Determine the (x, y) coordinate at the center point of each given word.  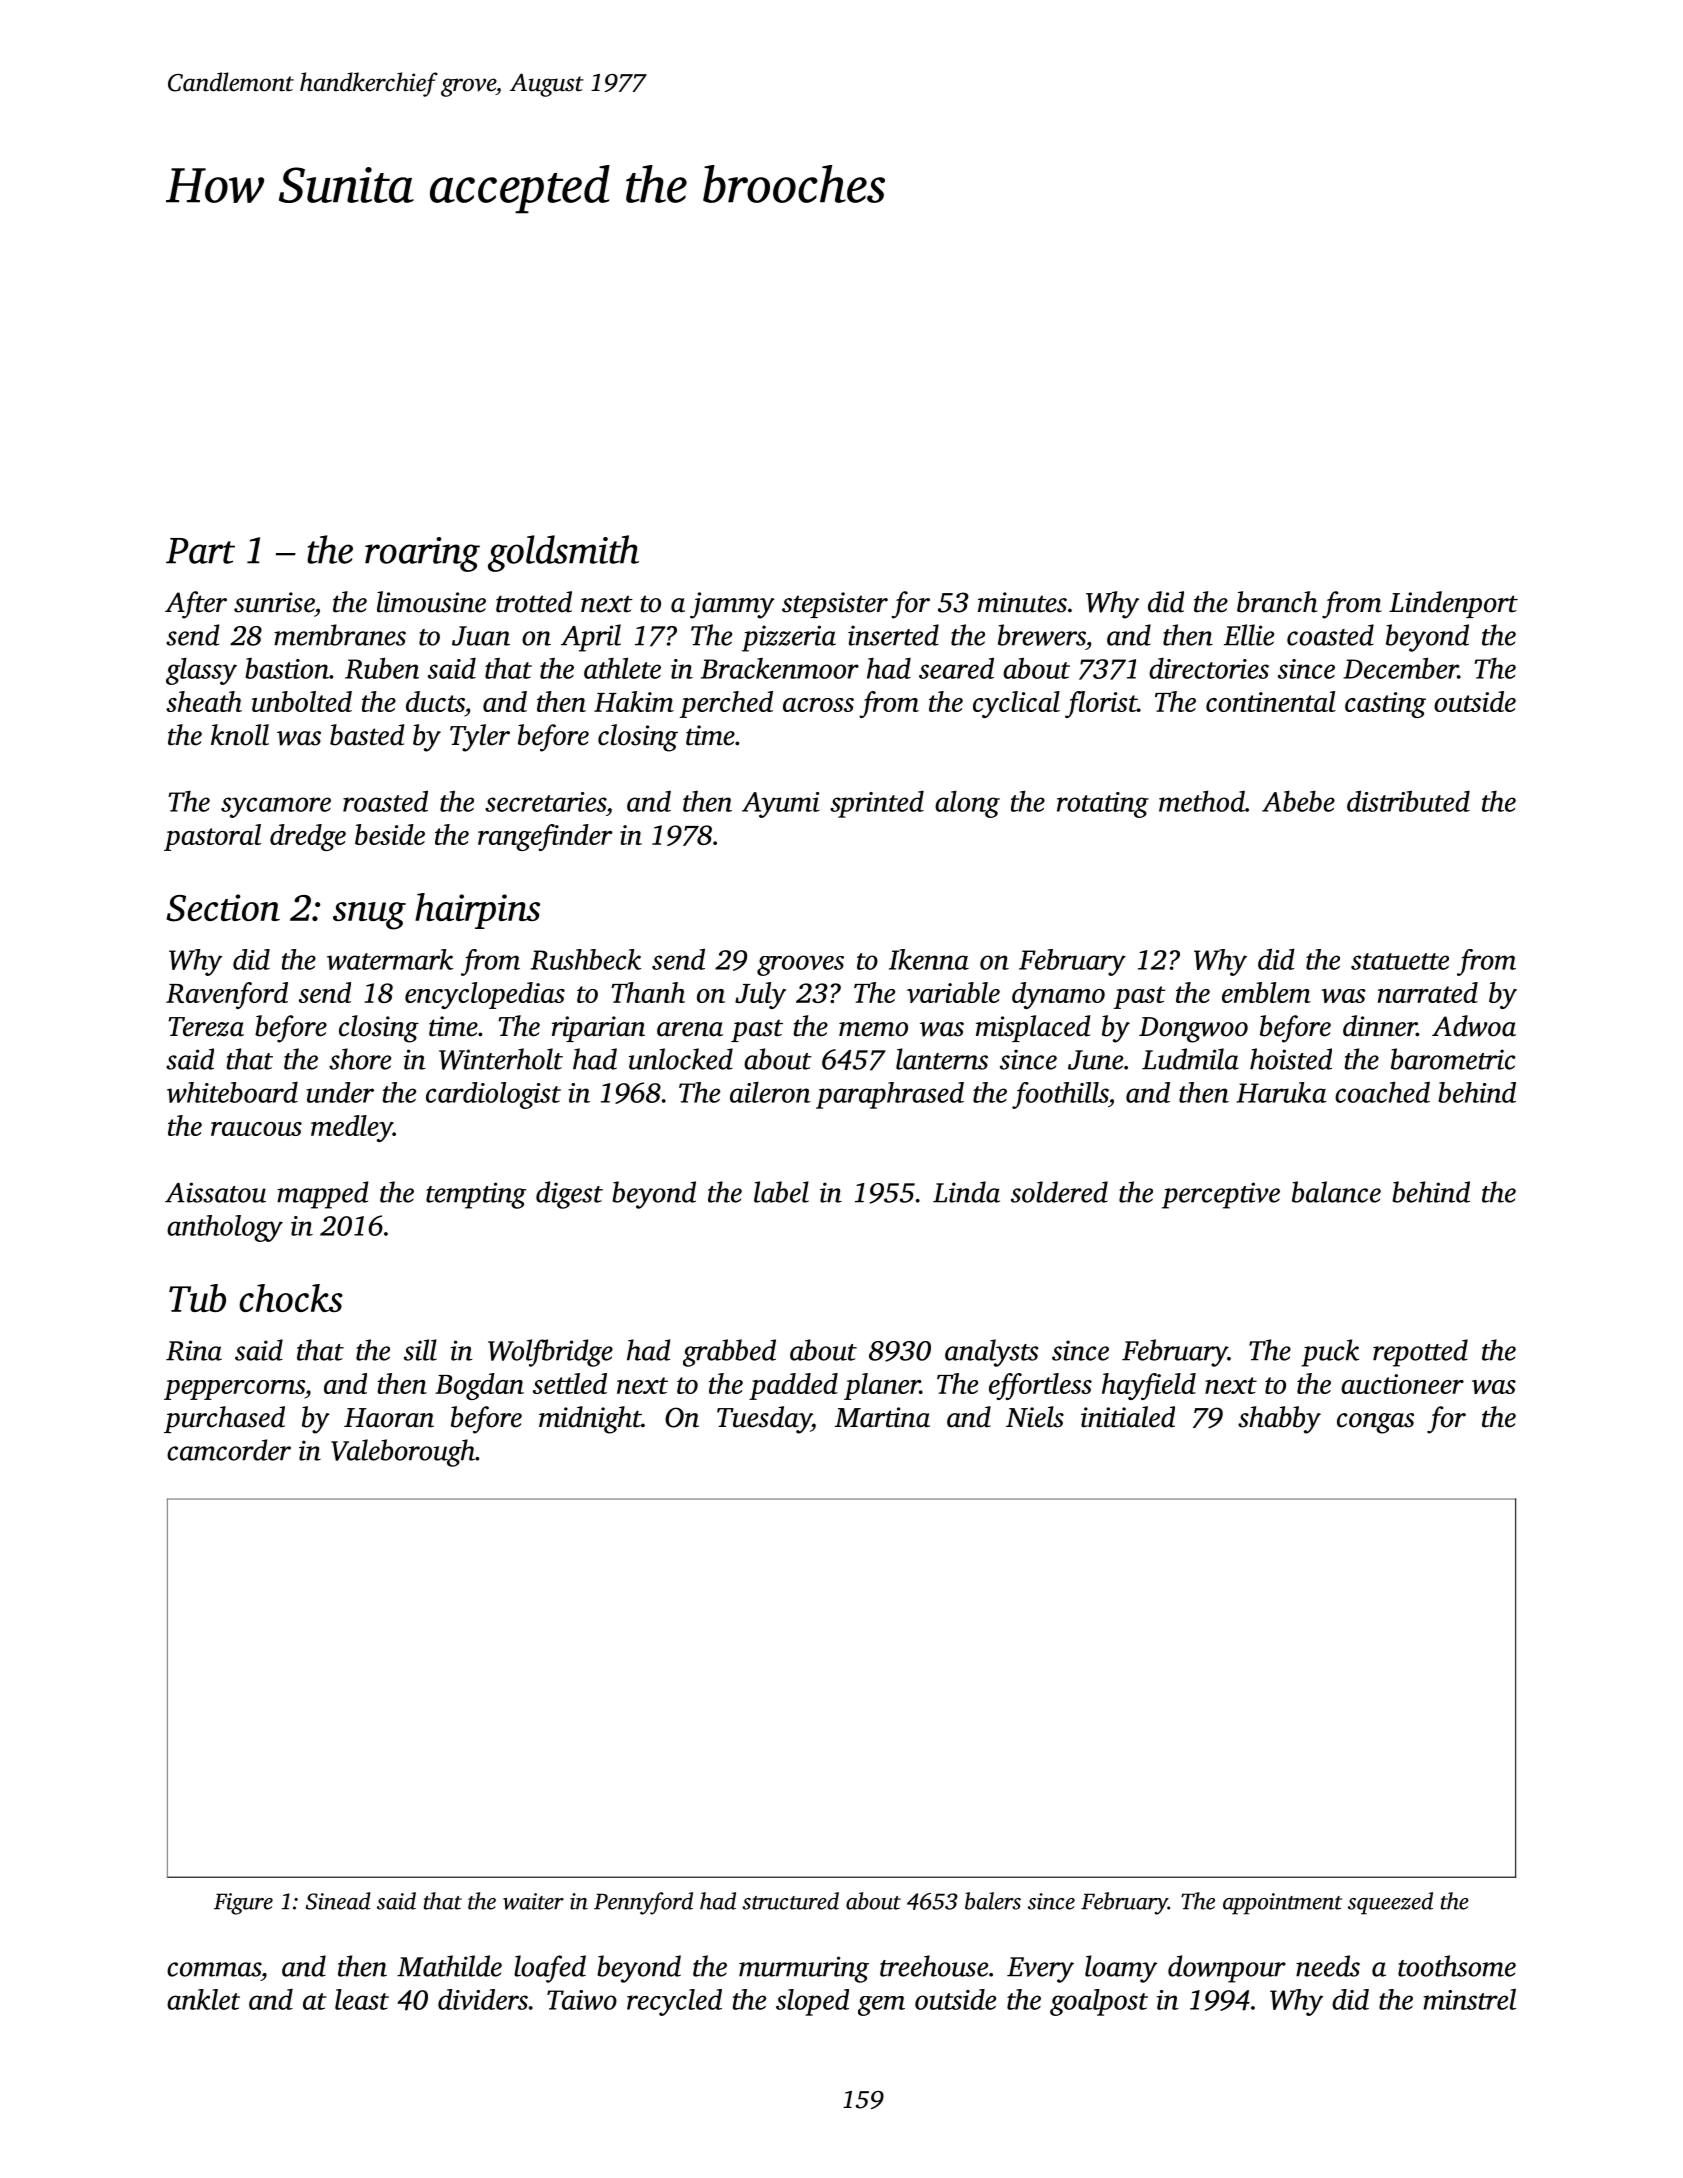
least (362, 1999)
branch (1277, 602)
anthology (225, 1228)
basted (367, 735)
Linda (966, 1192)
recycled (674, 2002)
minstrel (1469, 1999)
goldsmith (563, 553)
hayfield (1149, 1386)
